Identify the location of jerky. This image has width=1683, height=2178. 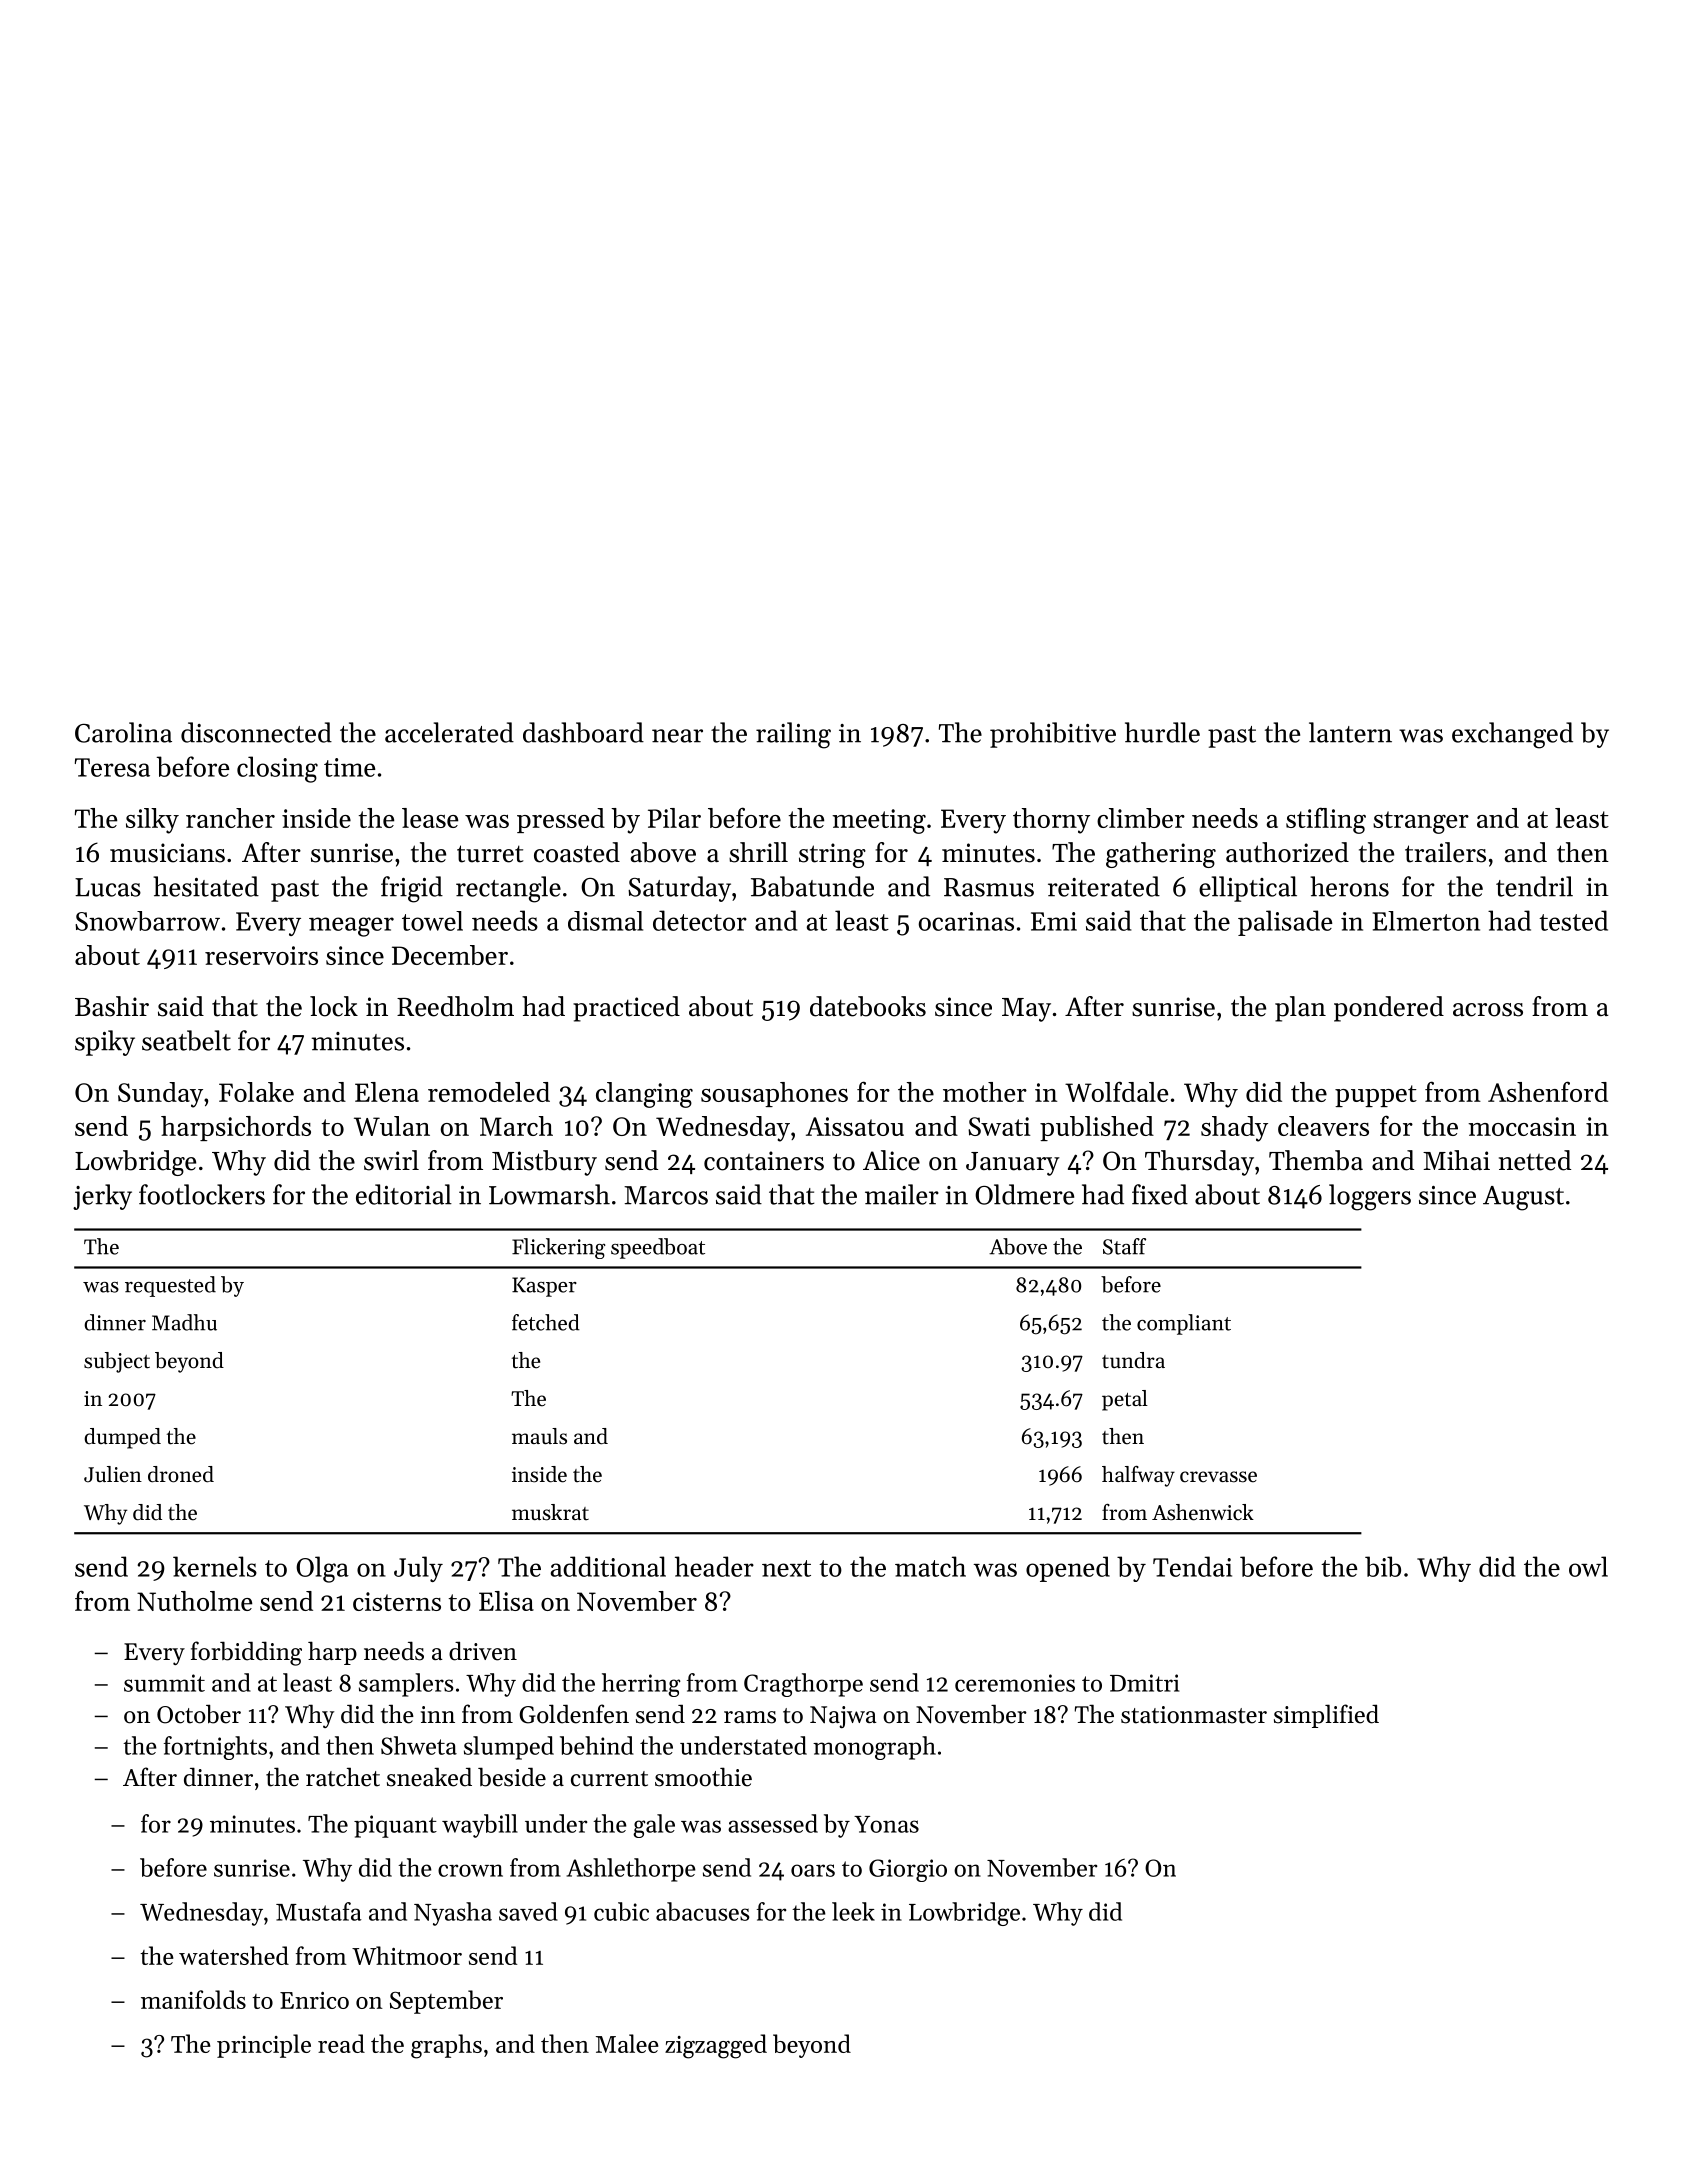
(102, 1197).
